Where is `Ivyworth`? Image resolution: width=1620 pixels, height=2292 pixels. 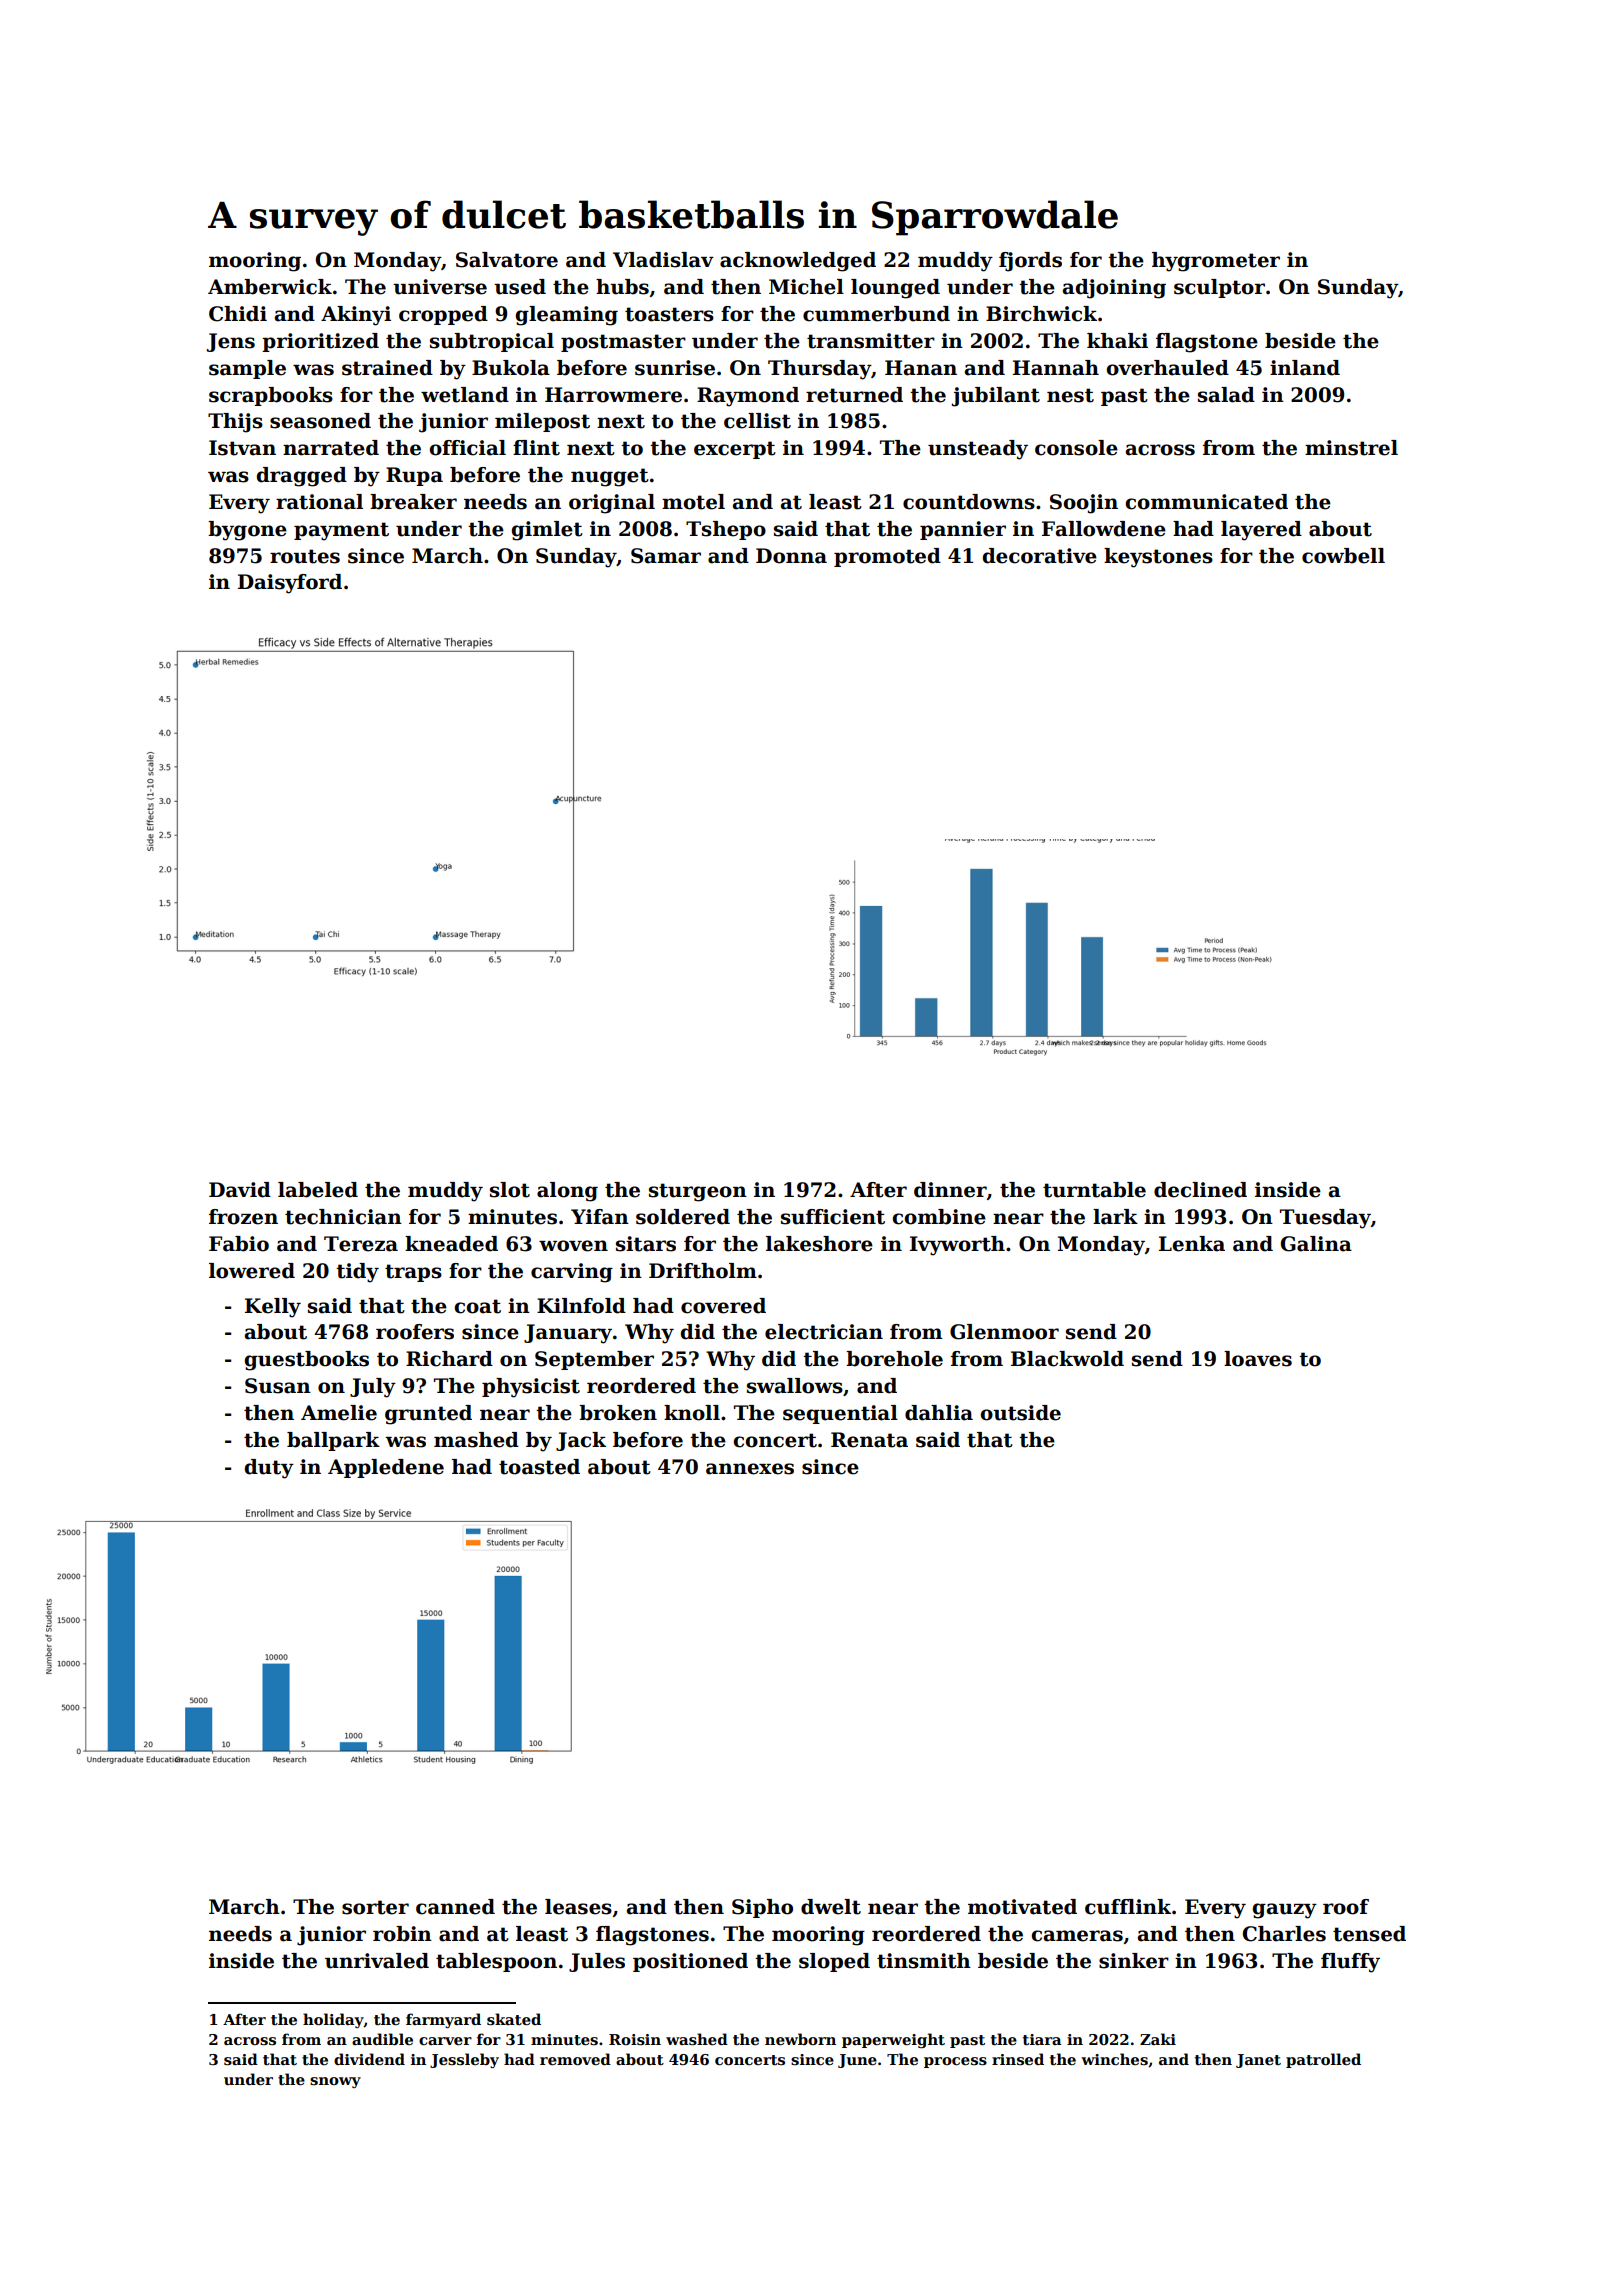
Ivyworth is located at coordinates (957, 1246).
